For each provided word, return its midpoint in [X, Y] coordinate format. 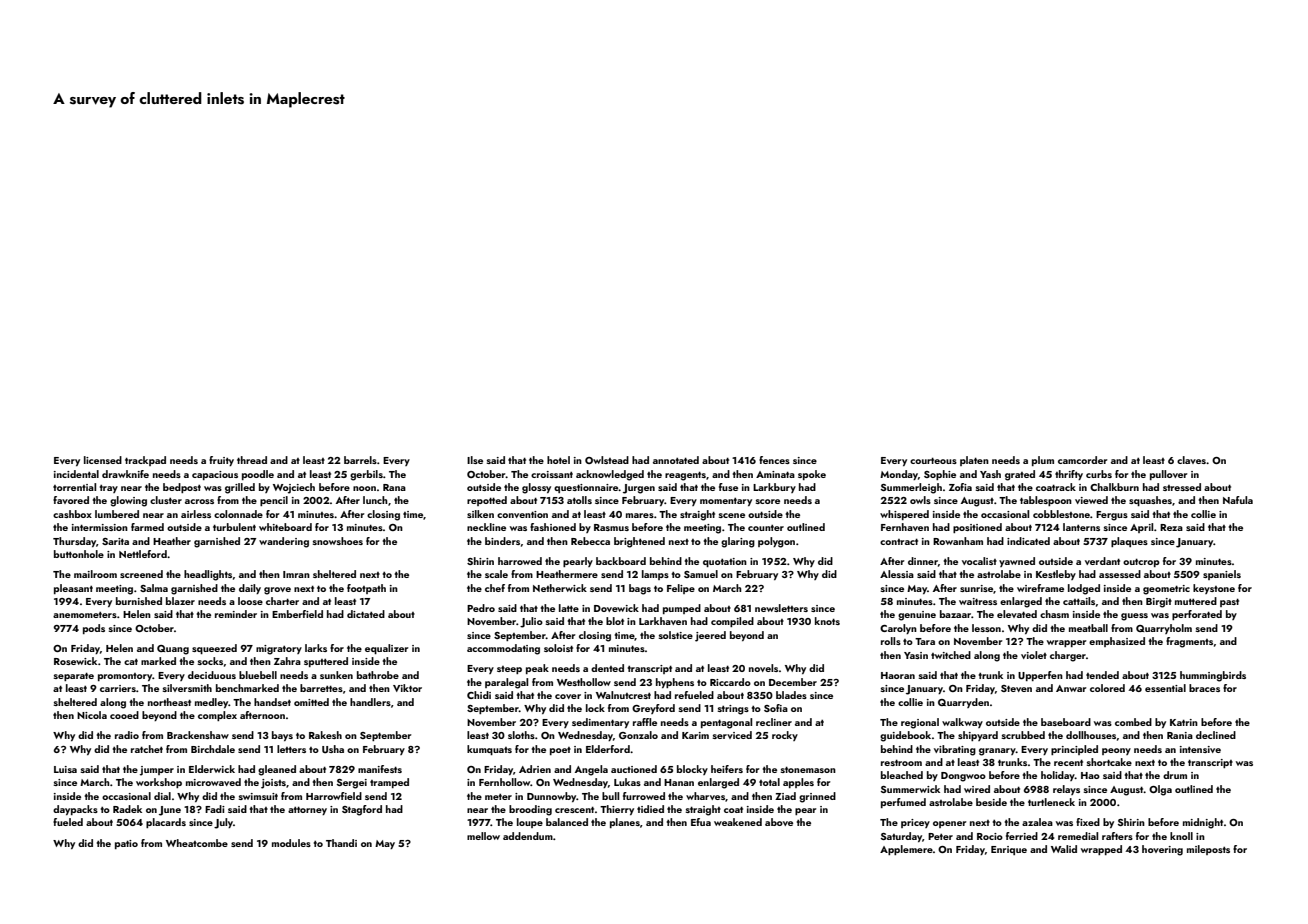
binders [502, 541]
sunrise [976, 588]
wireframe [1040, 588]
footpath [366, 589]
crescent [574, 809]
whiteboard [285, 527]
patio [126, 844]
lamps [655, 575]
